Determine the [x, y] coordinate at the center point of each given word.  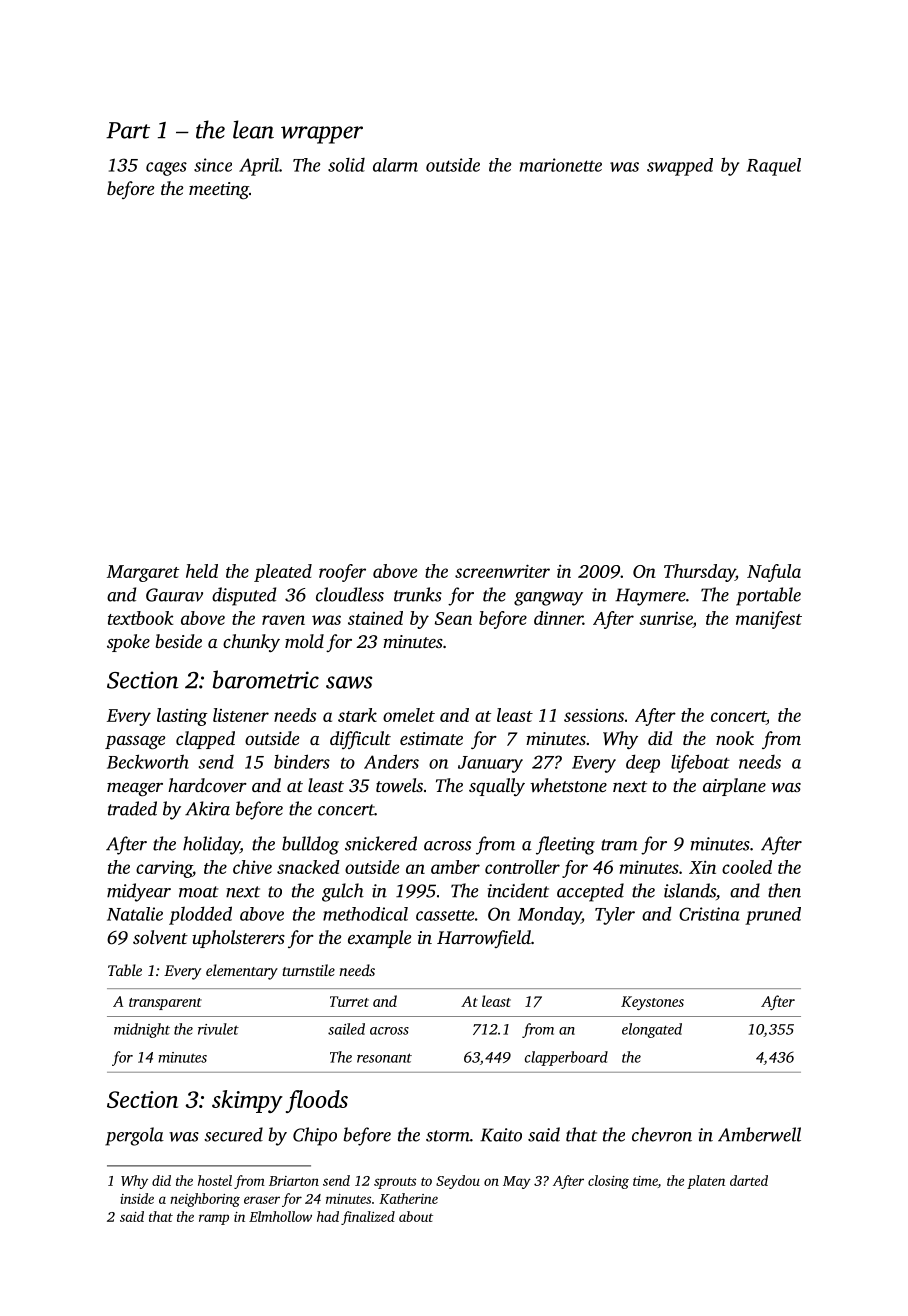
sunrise [666, 618]
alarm [395, 165]
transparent [165, 1004]
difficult [360, 740]
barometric [266, 679]
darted [749, 1180]
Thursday [699, 573]
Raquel [773, 167]
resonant [384, 1058]
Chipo [315, 1136]
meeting [219, 190]
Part [128, 130]
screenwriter [502, 571]
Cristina [709, 914]
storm [448, 1136]
